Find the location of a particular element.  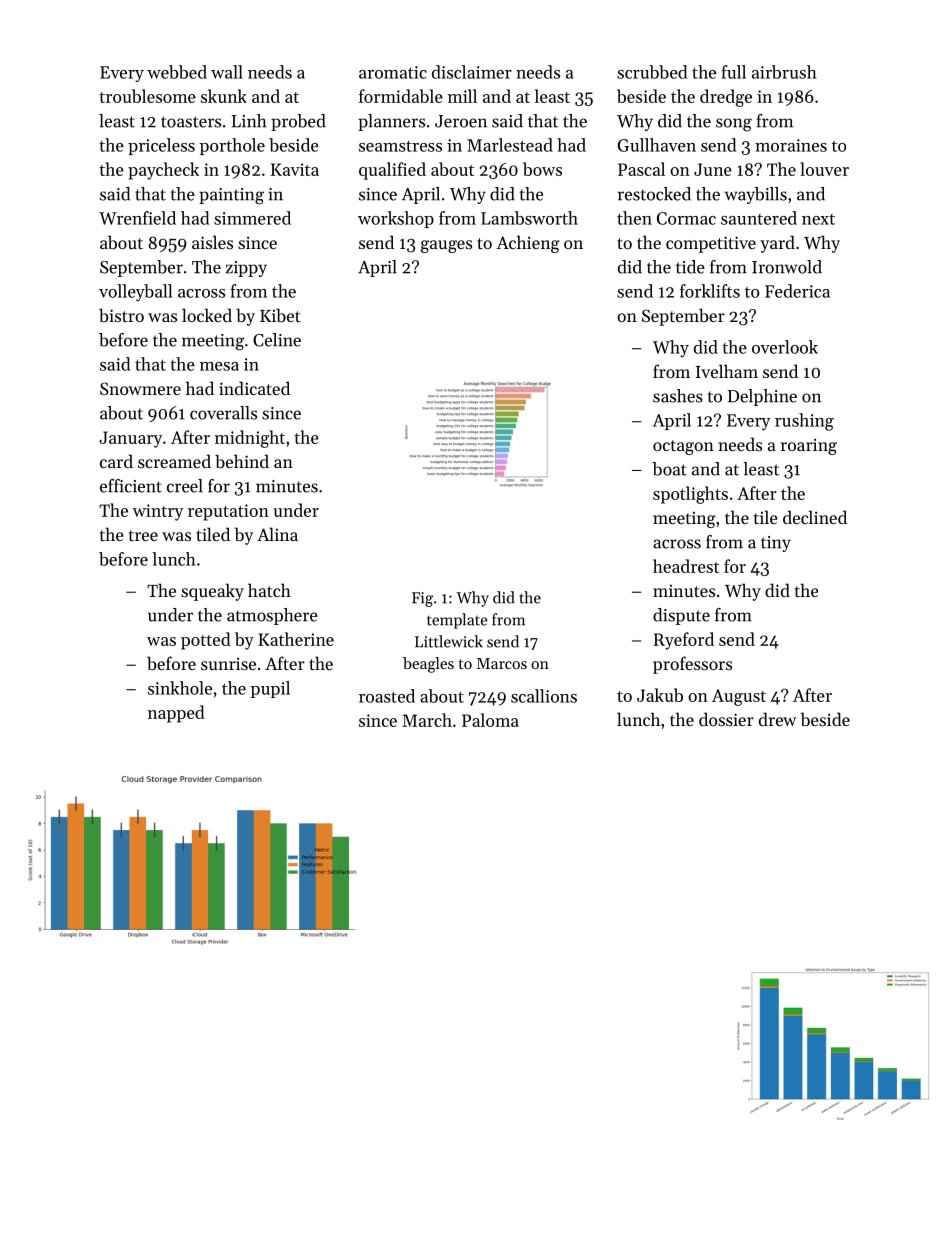

troublesome is located at coordinates (147, 96).
